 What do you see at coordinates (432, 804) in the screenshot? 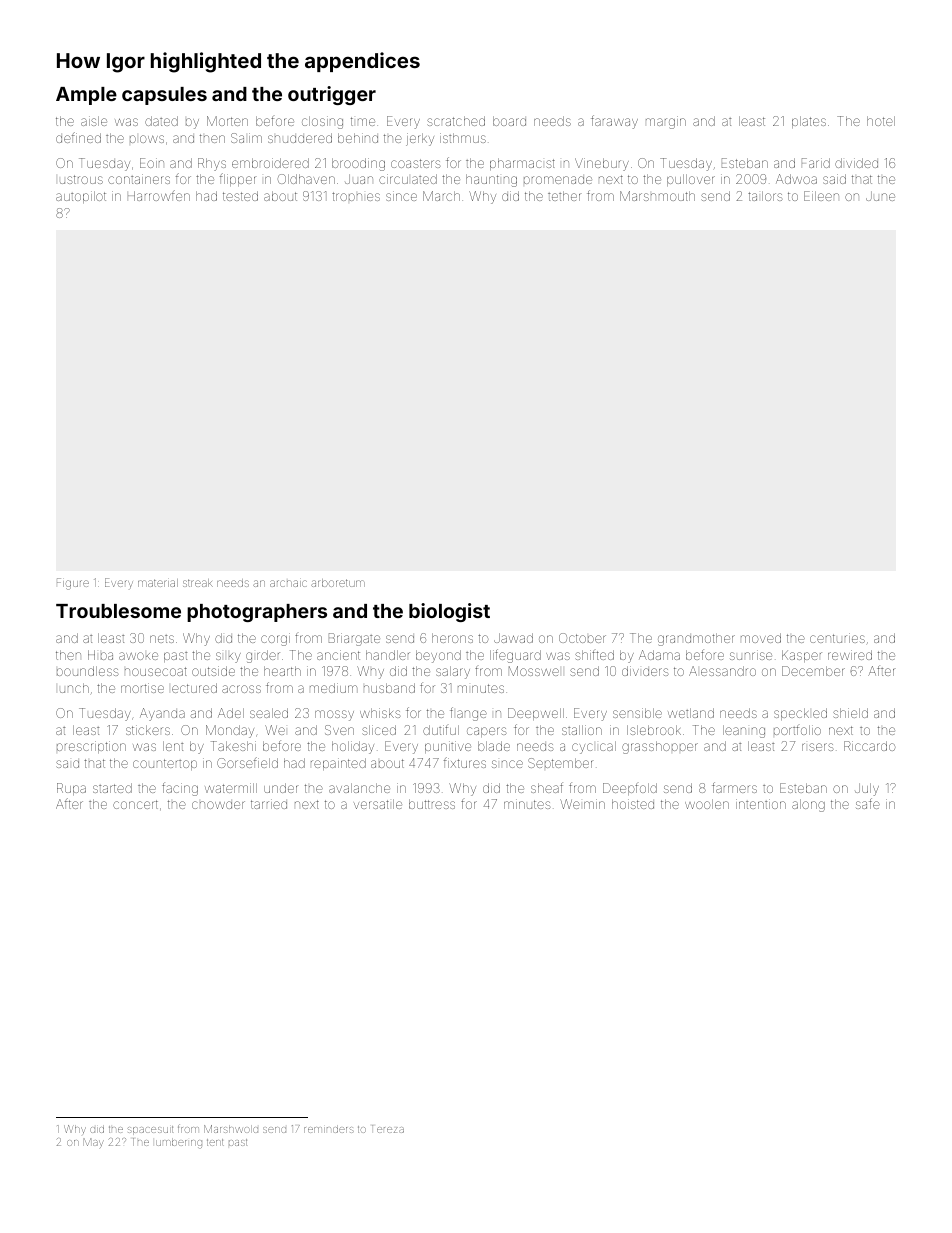
I see `buttress` at bounding box center [432, 804].
